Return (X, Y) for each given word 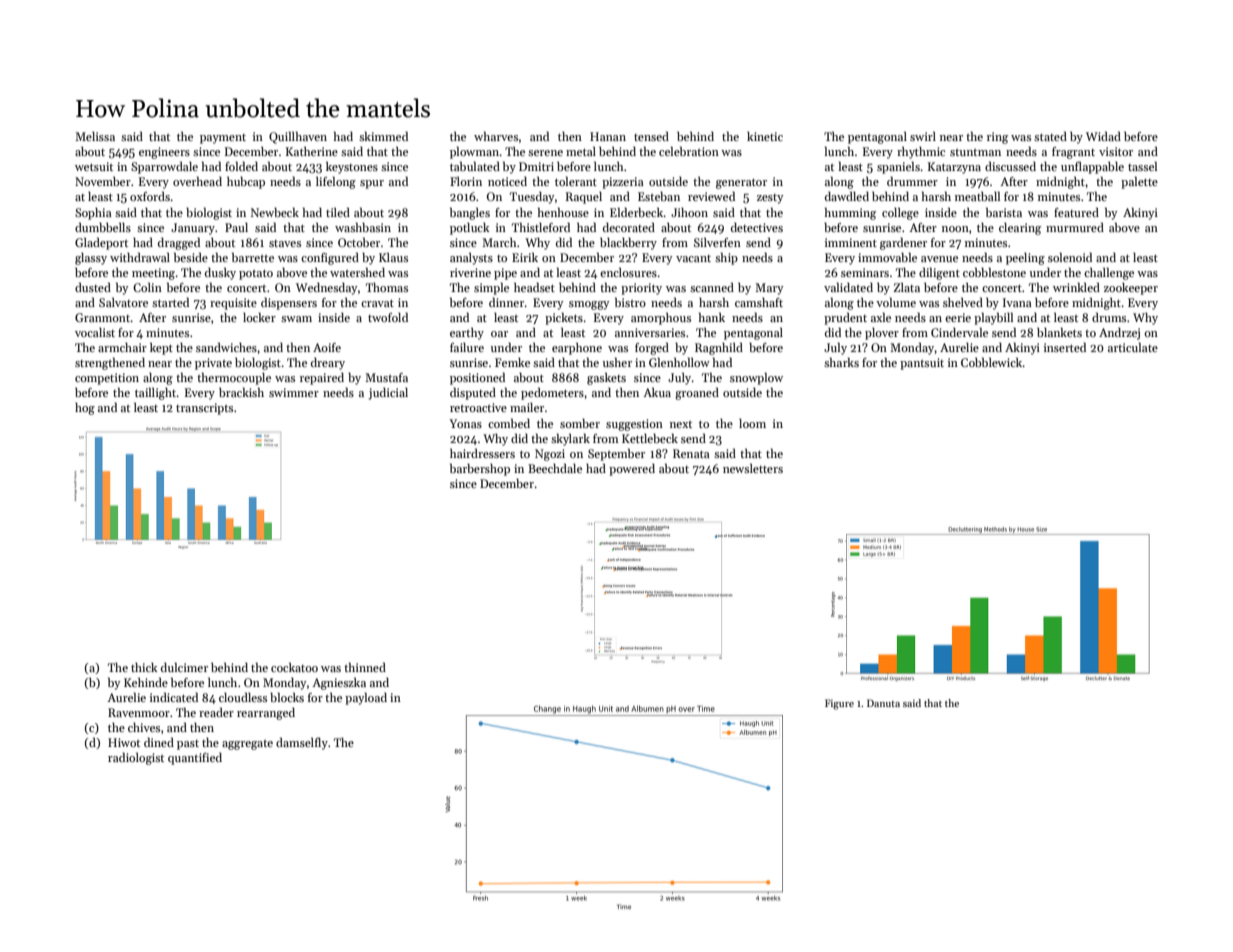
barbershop (480, 469)
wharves (496, 136)
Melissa (95, 136)
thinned (365, 667)
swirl (923, 136)
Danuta (883, 703)
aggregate (247, 745)
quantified (195, 759)
